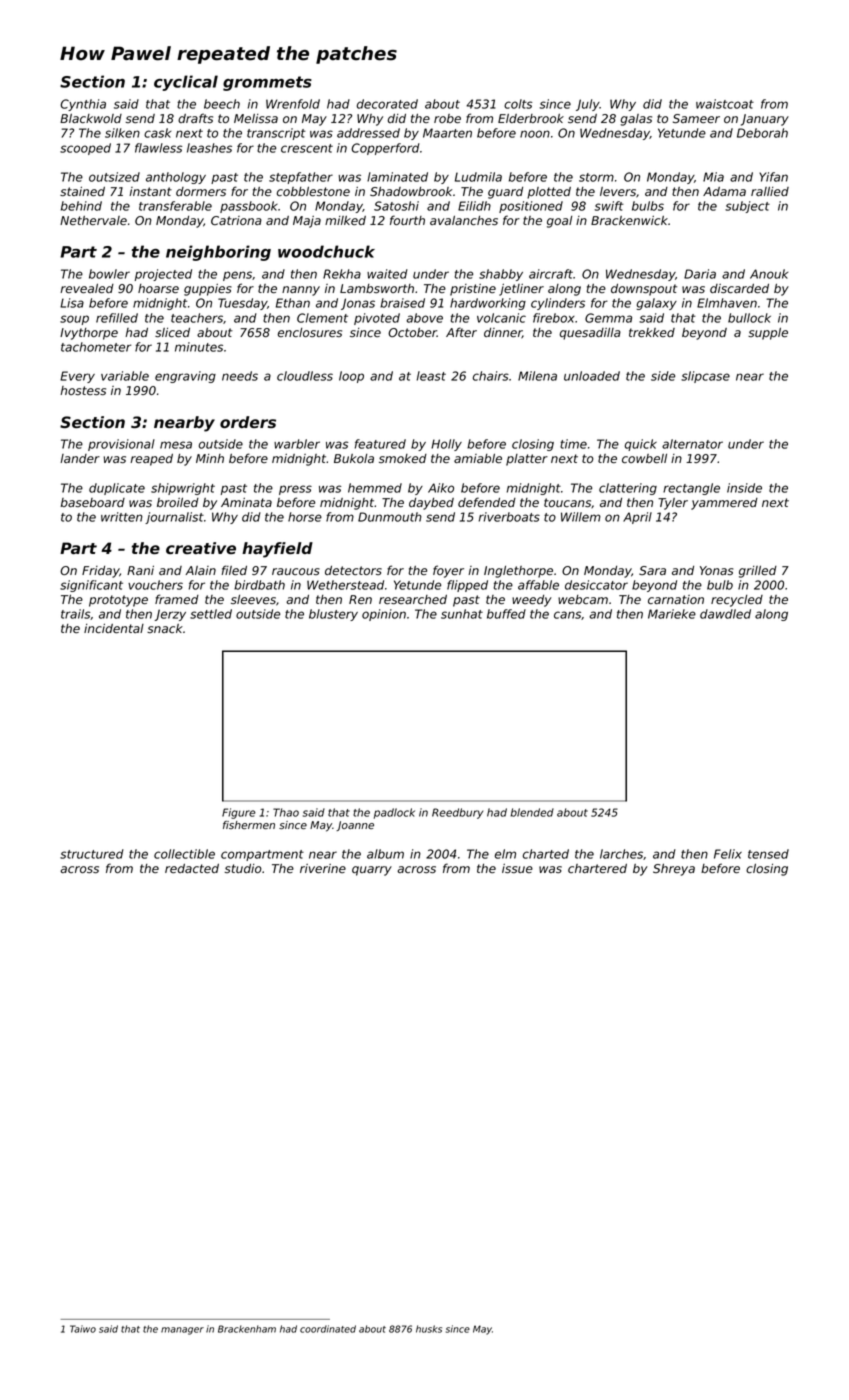 This image has width=849, height=1400. Describe the element at coordinates (728, 854) in the image. I see `Felix` at that location.
